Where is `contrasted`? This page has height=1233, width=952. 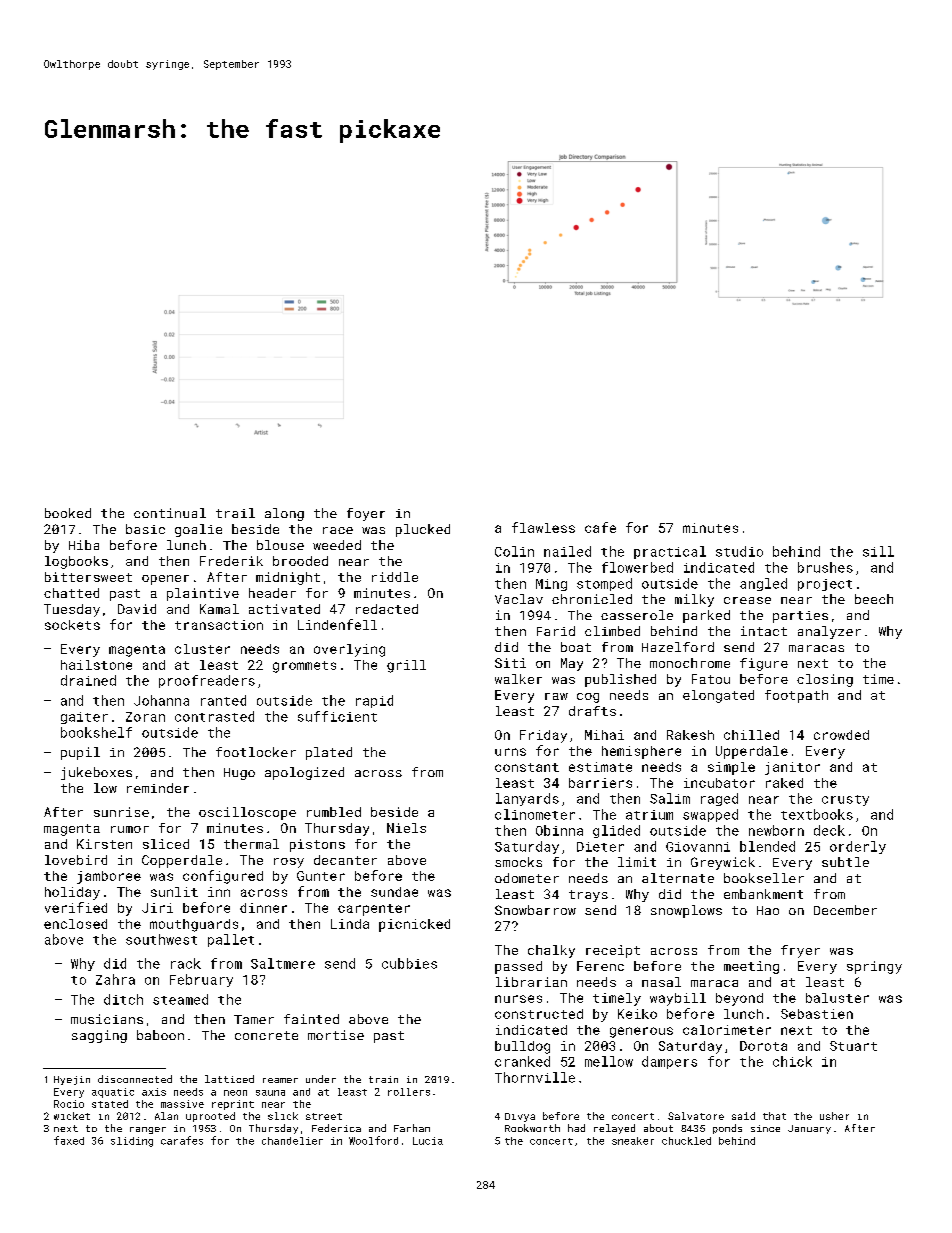 contrasted is located at coordinates (214, 716).
